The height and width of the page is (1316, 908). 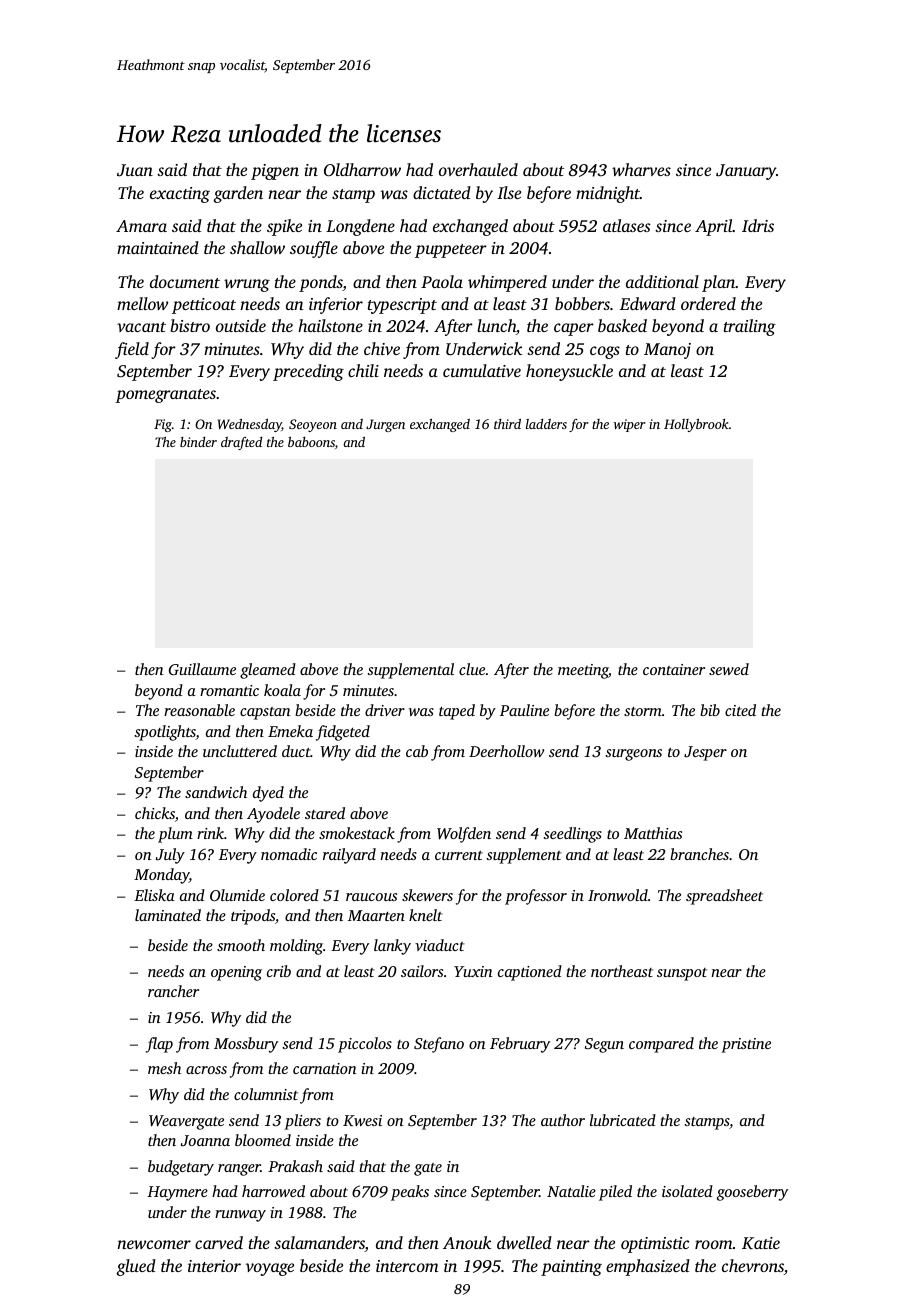 I want to click on branches, so click(x=699, y=854).
